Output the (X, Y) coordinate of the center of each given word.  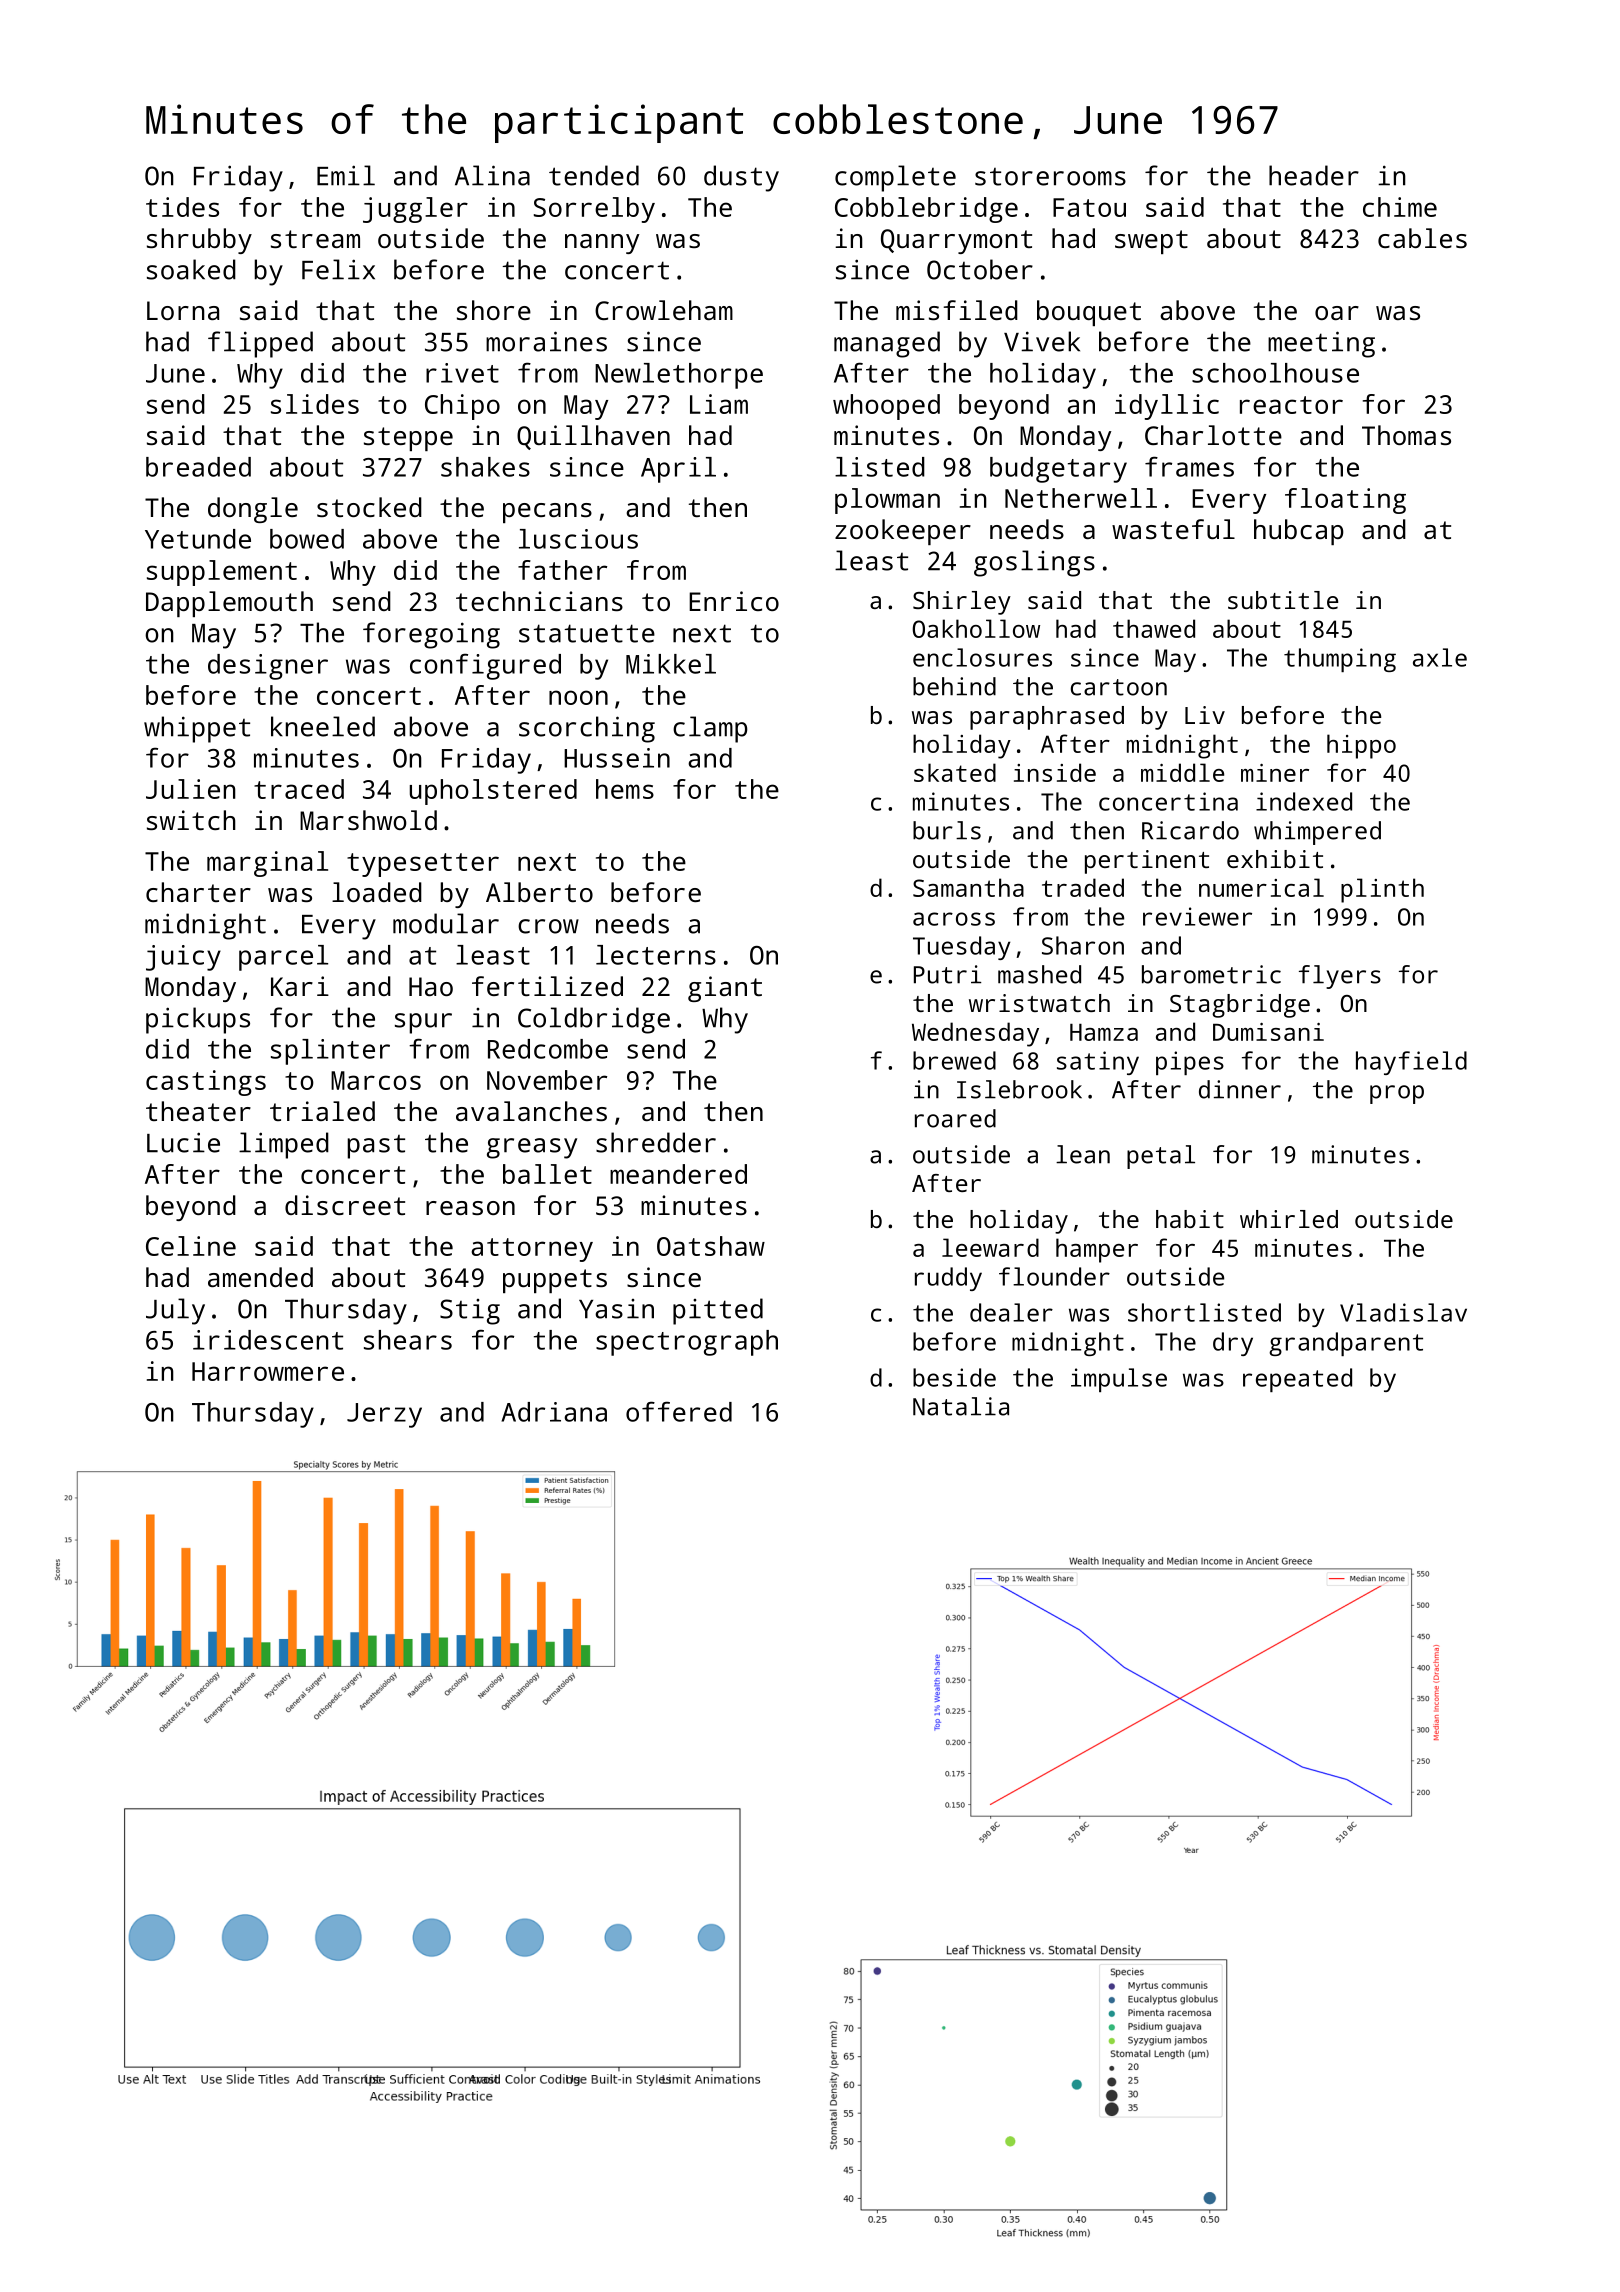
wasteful (1173, 529)
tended (594, 175)
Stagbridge (1240, 1006)
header (1314, 175)
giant (725, 989)
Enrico (734, 601)
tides (182, 207)
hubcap (1299, 532)
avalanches (531, 1111)
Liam (719, 404)
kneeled (323, 726)
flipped (260, 344)
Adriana (554, 1412)
